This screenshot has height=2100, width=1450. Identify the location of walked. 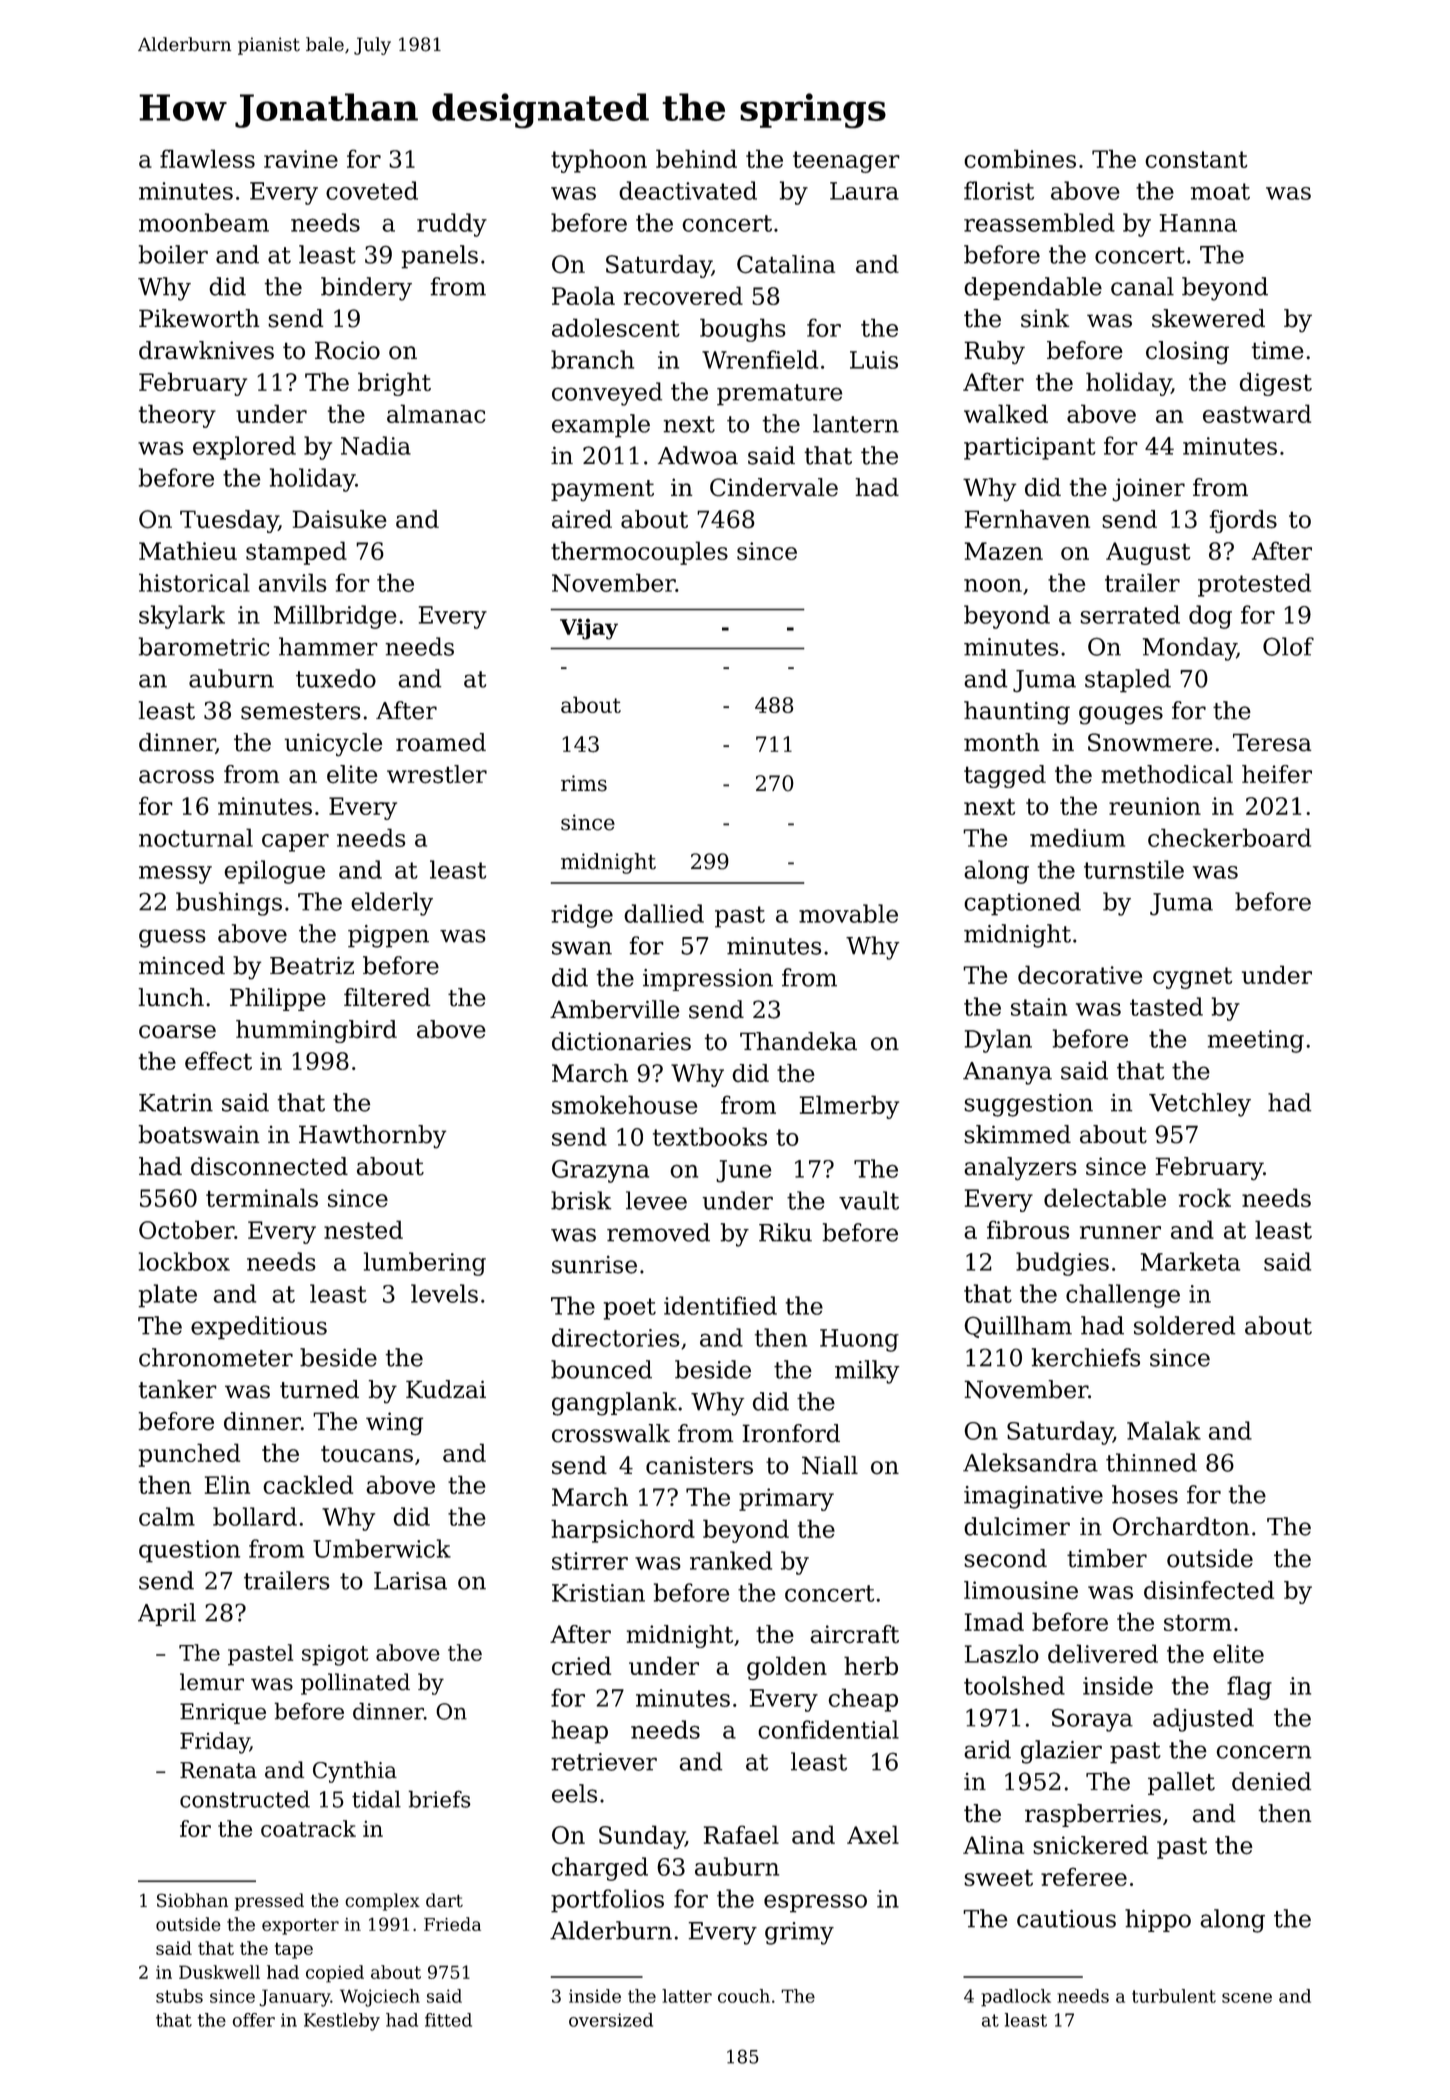
(1006, 413).
